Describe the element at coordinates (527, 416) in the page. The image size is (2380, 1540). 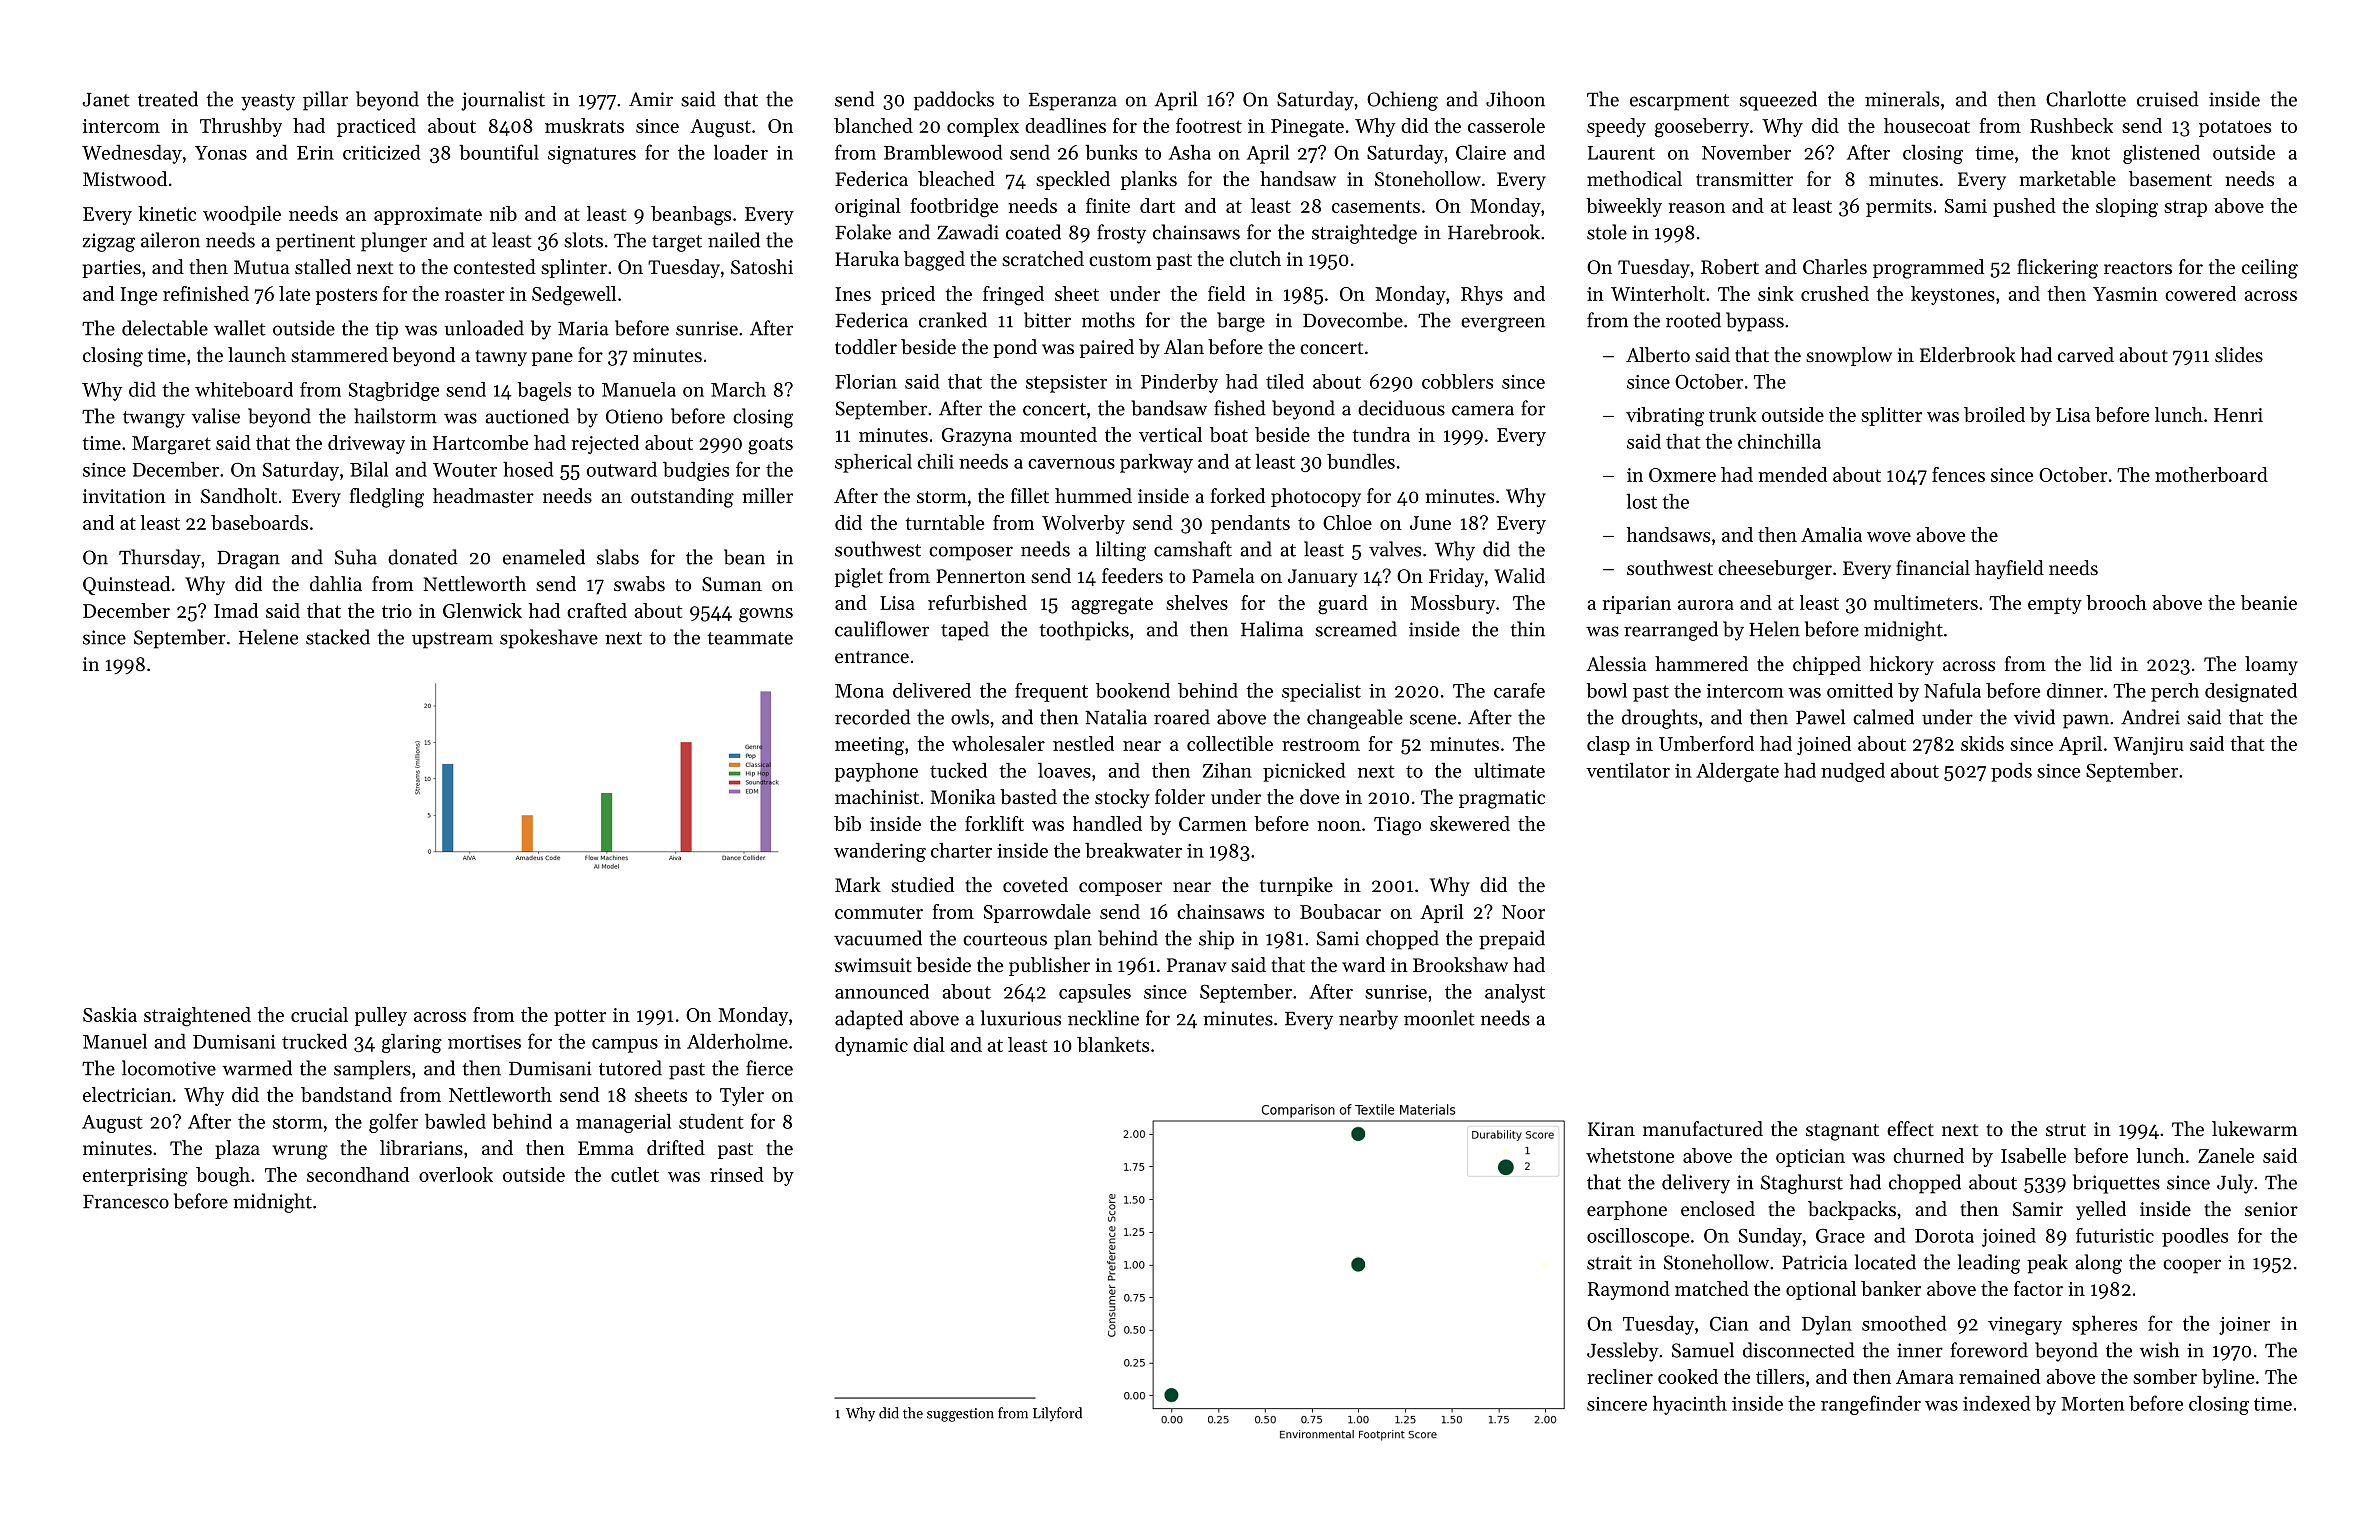
I see `auctioned` at that location.
